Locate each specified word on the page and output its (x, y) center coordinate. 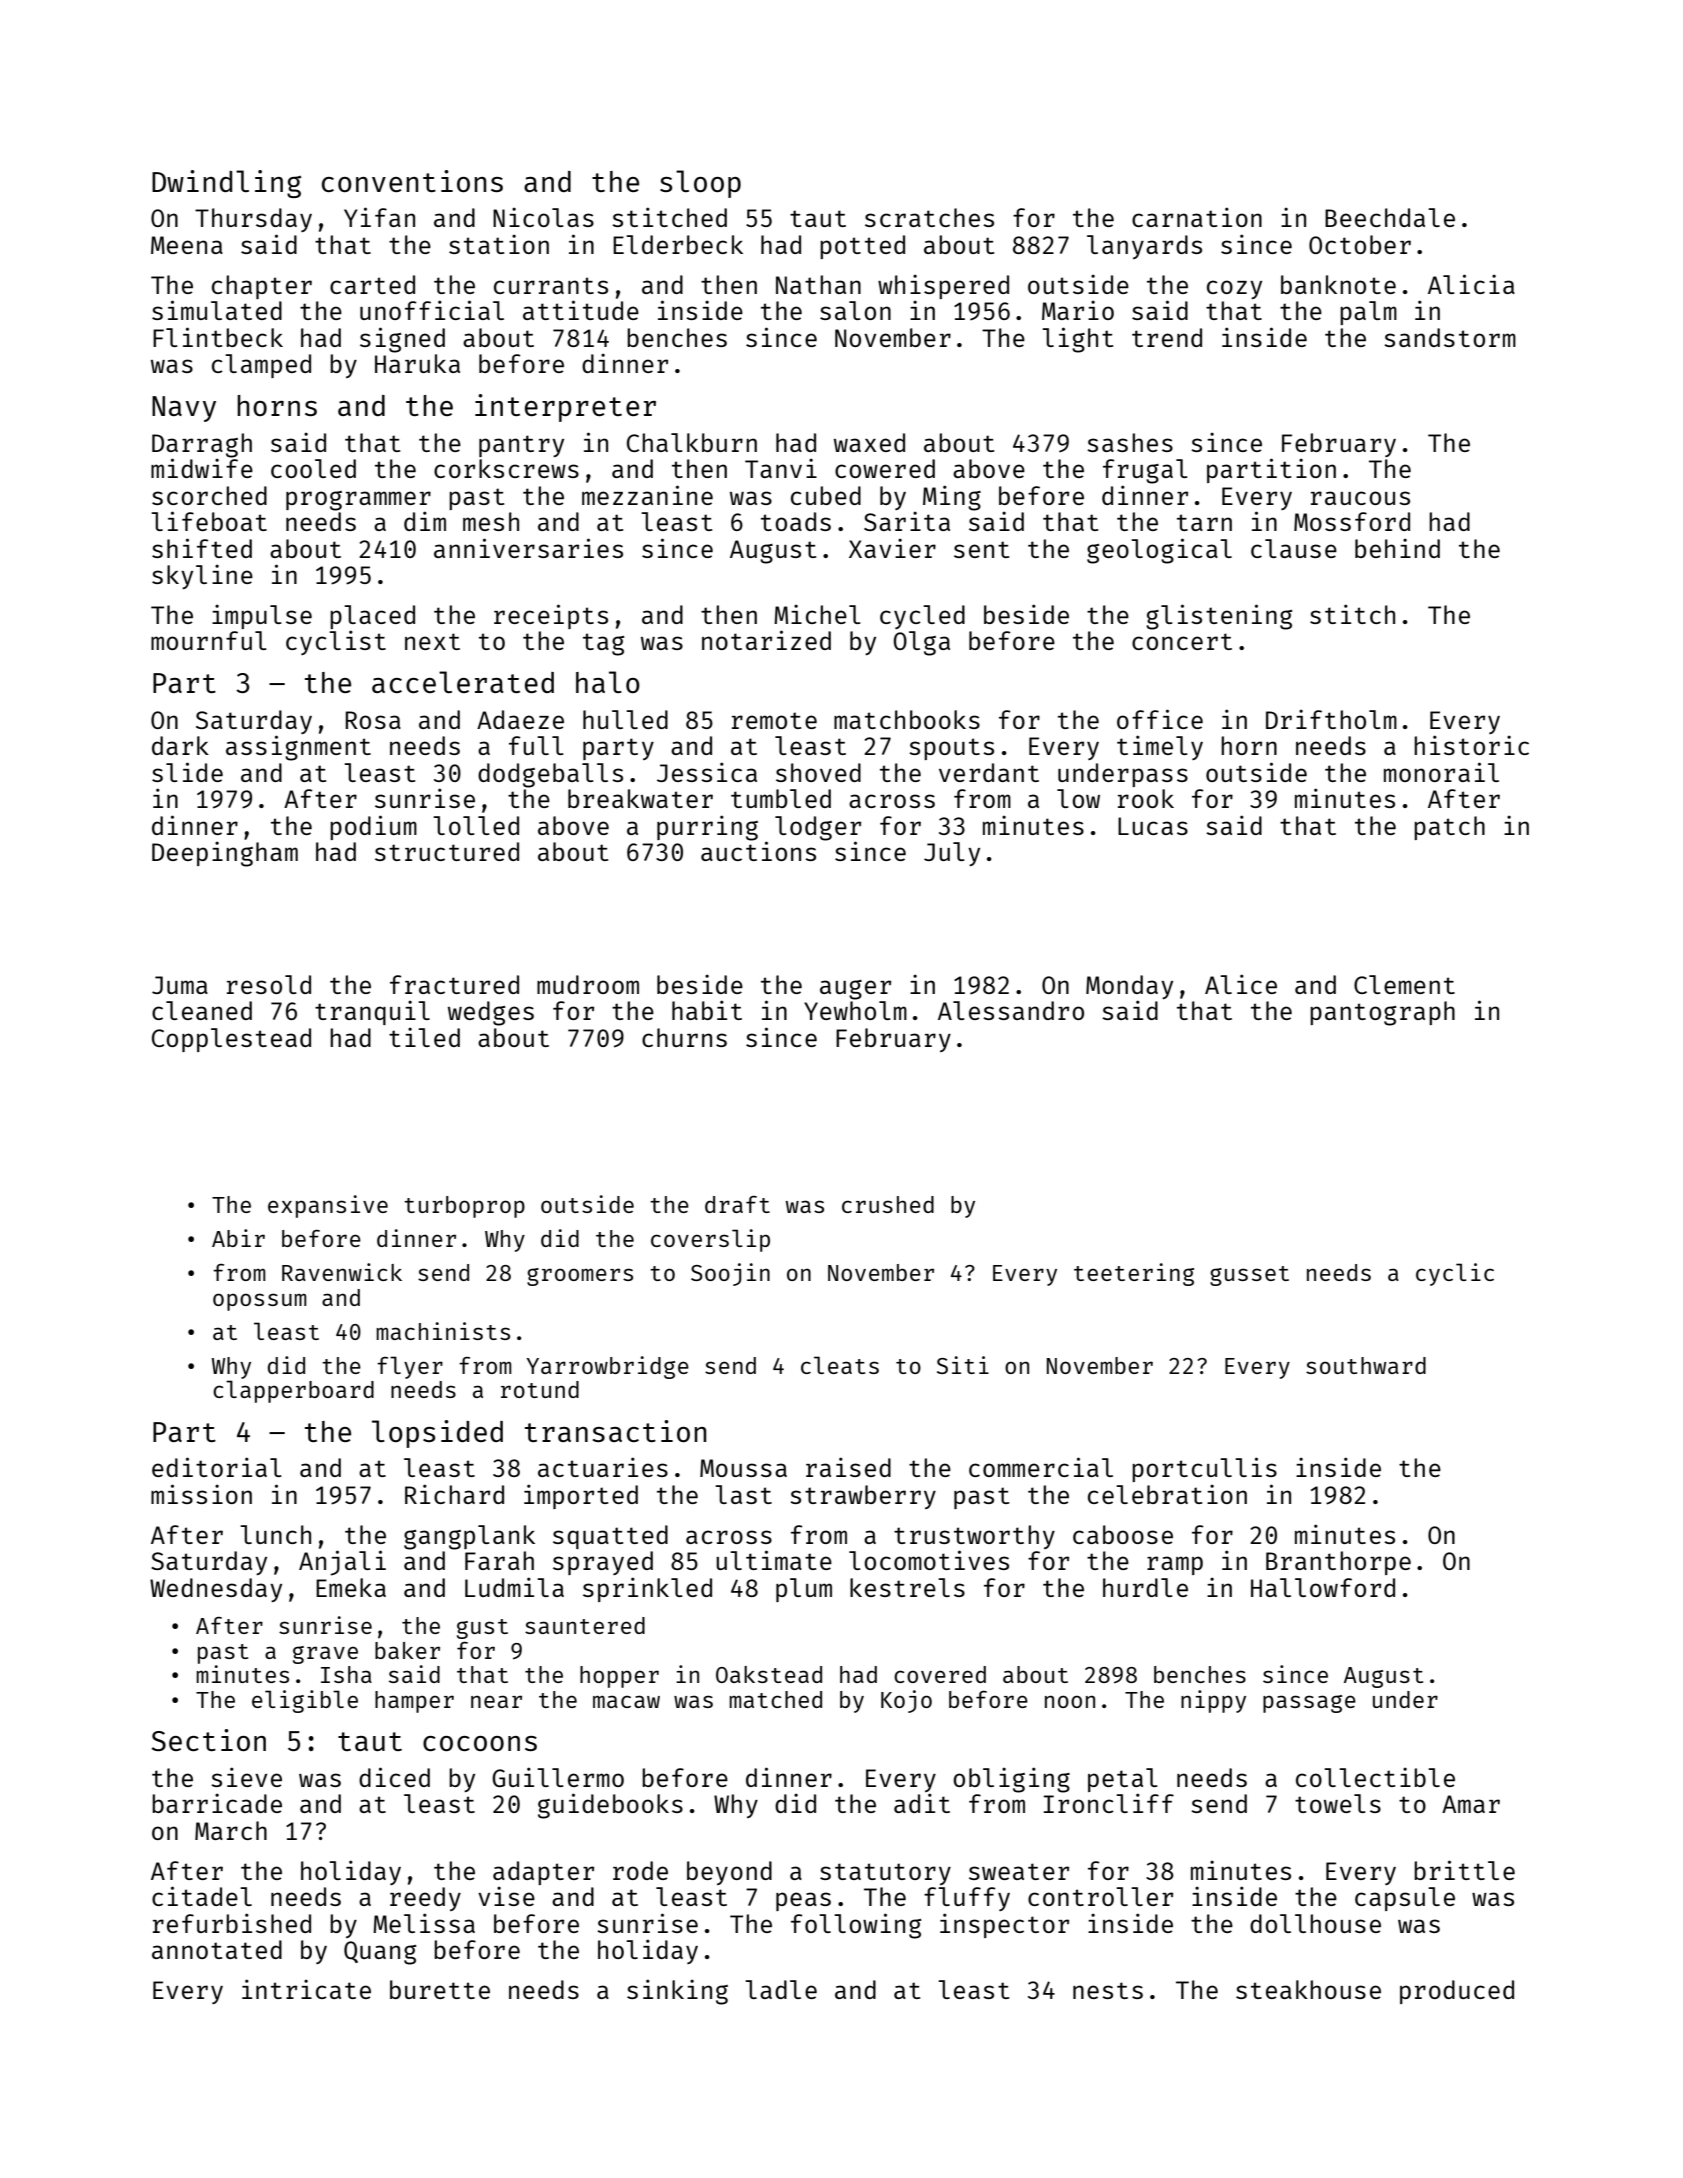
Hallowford (1323, 1587)
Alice (1241, 984)
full (536, 745)
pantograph (1382, 1013)
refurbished (232, 1923)
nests (1108, 1990)
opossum (260, 1302)
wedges (491, 1013)
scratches (929, 217)
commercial (1041, 1467)
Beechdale (1390, 217)
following (856, 1926)
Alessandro (1011, 1010)
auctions (758, 851)
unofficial (432, 310)
